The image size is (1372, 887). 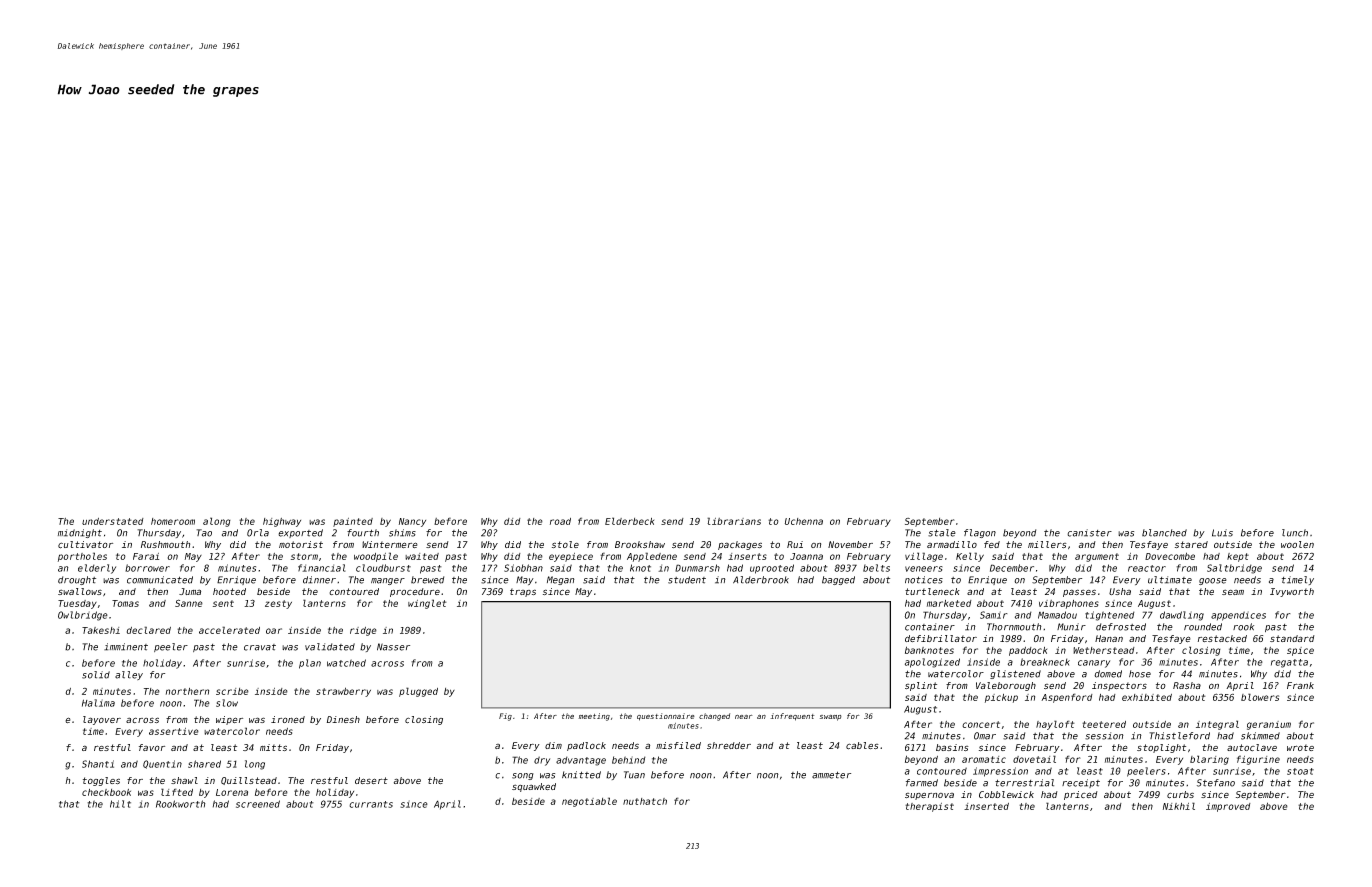 I want to click on Dinesh, so click(x=343, y=719).
